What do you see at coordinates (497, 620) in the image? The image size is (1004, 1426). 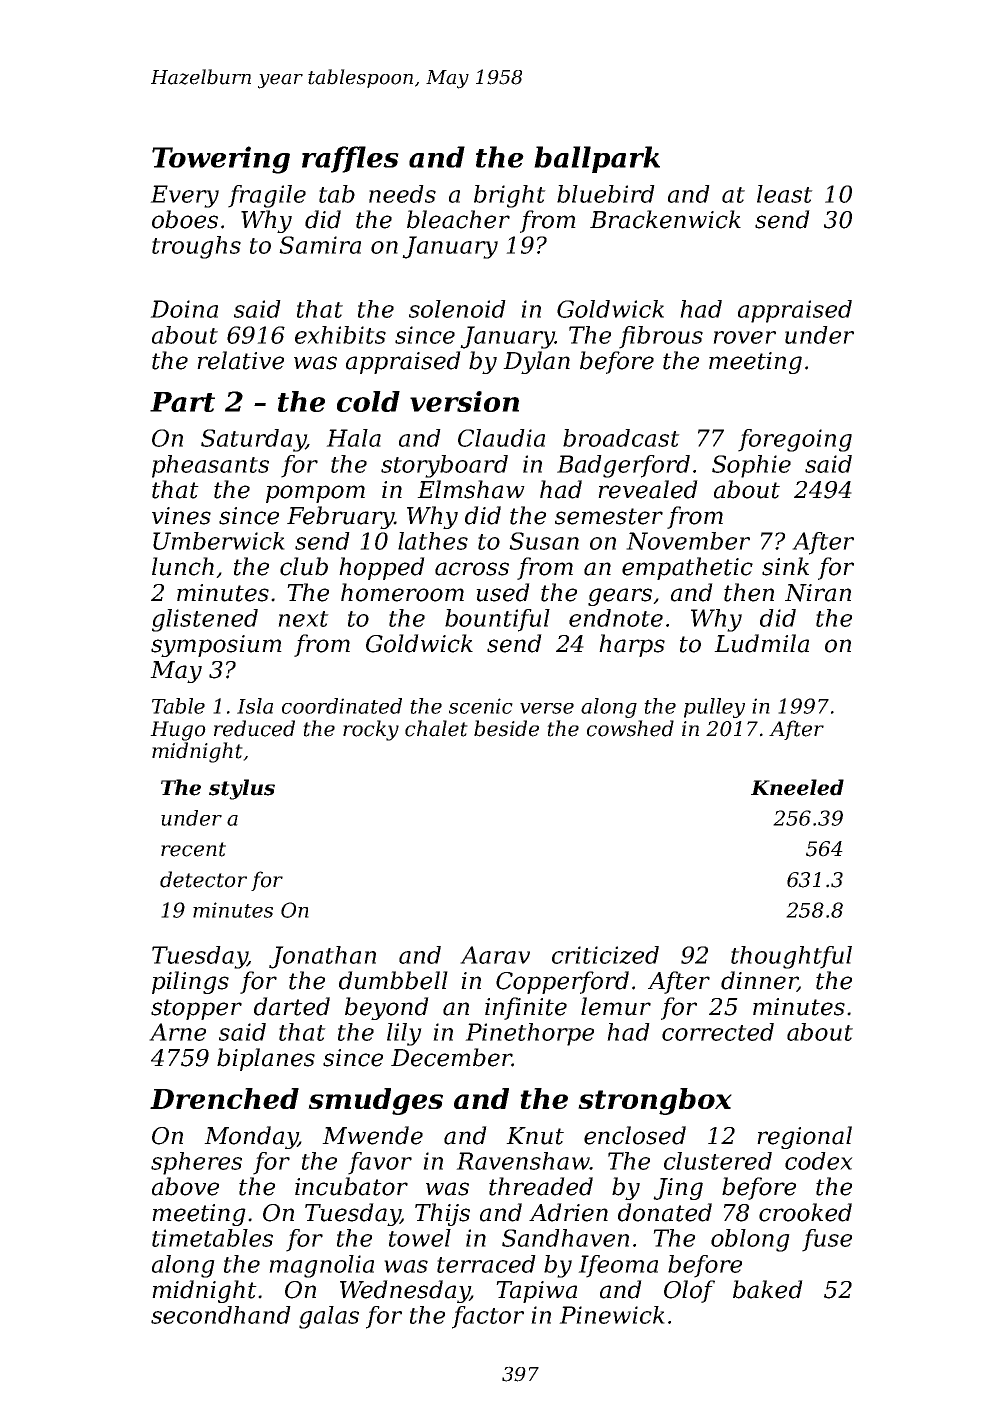 I see `bountiful` at bounding box center [497, 620].
